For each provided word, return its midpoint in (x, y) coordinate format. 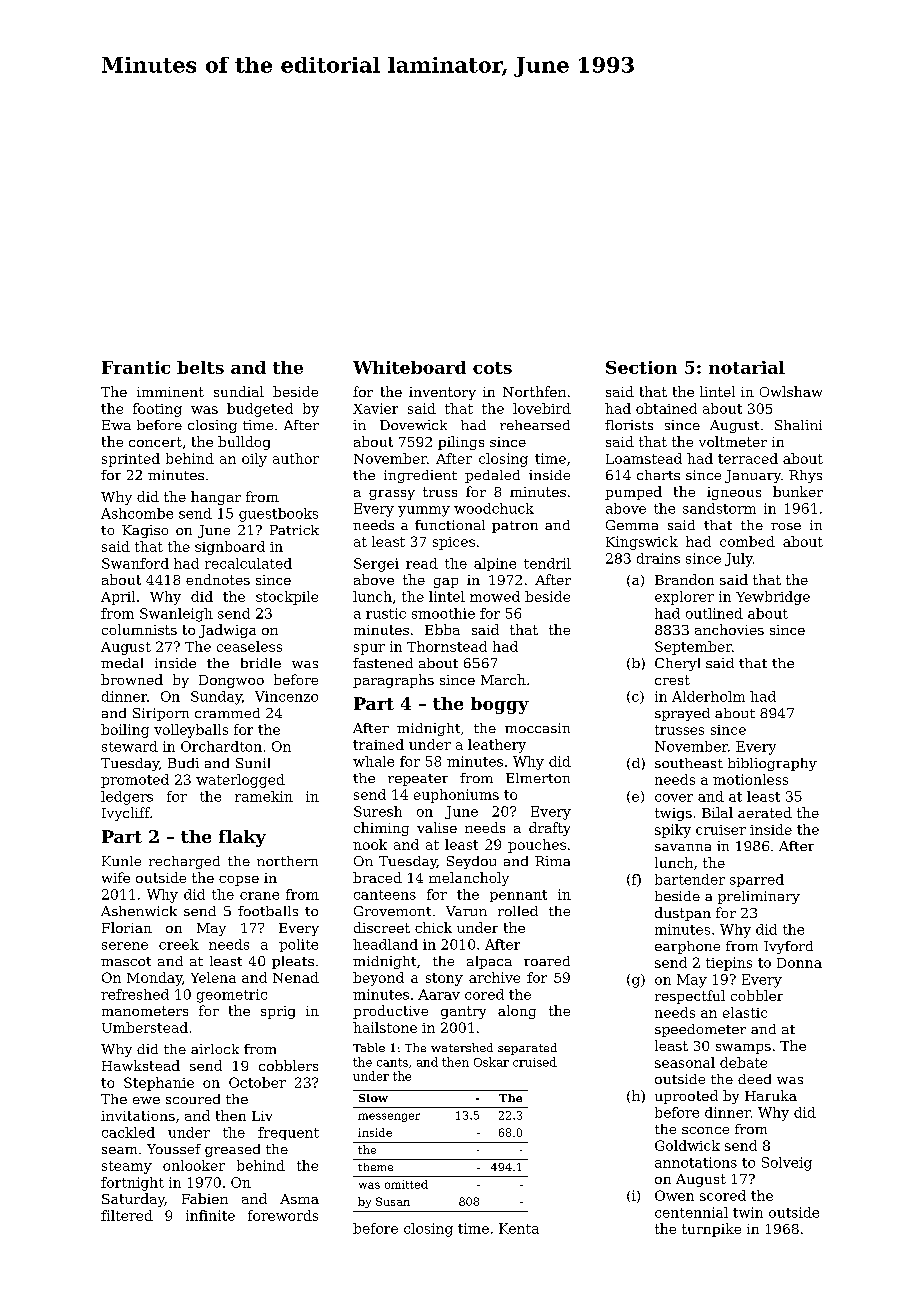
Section (641, 367)
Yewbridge (773, 598)
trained (378, 744)
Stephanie (159, 1084)
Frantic (136, 367)
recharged (184, 862)
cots (492, 368)
